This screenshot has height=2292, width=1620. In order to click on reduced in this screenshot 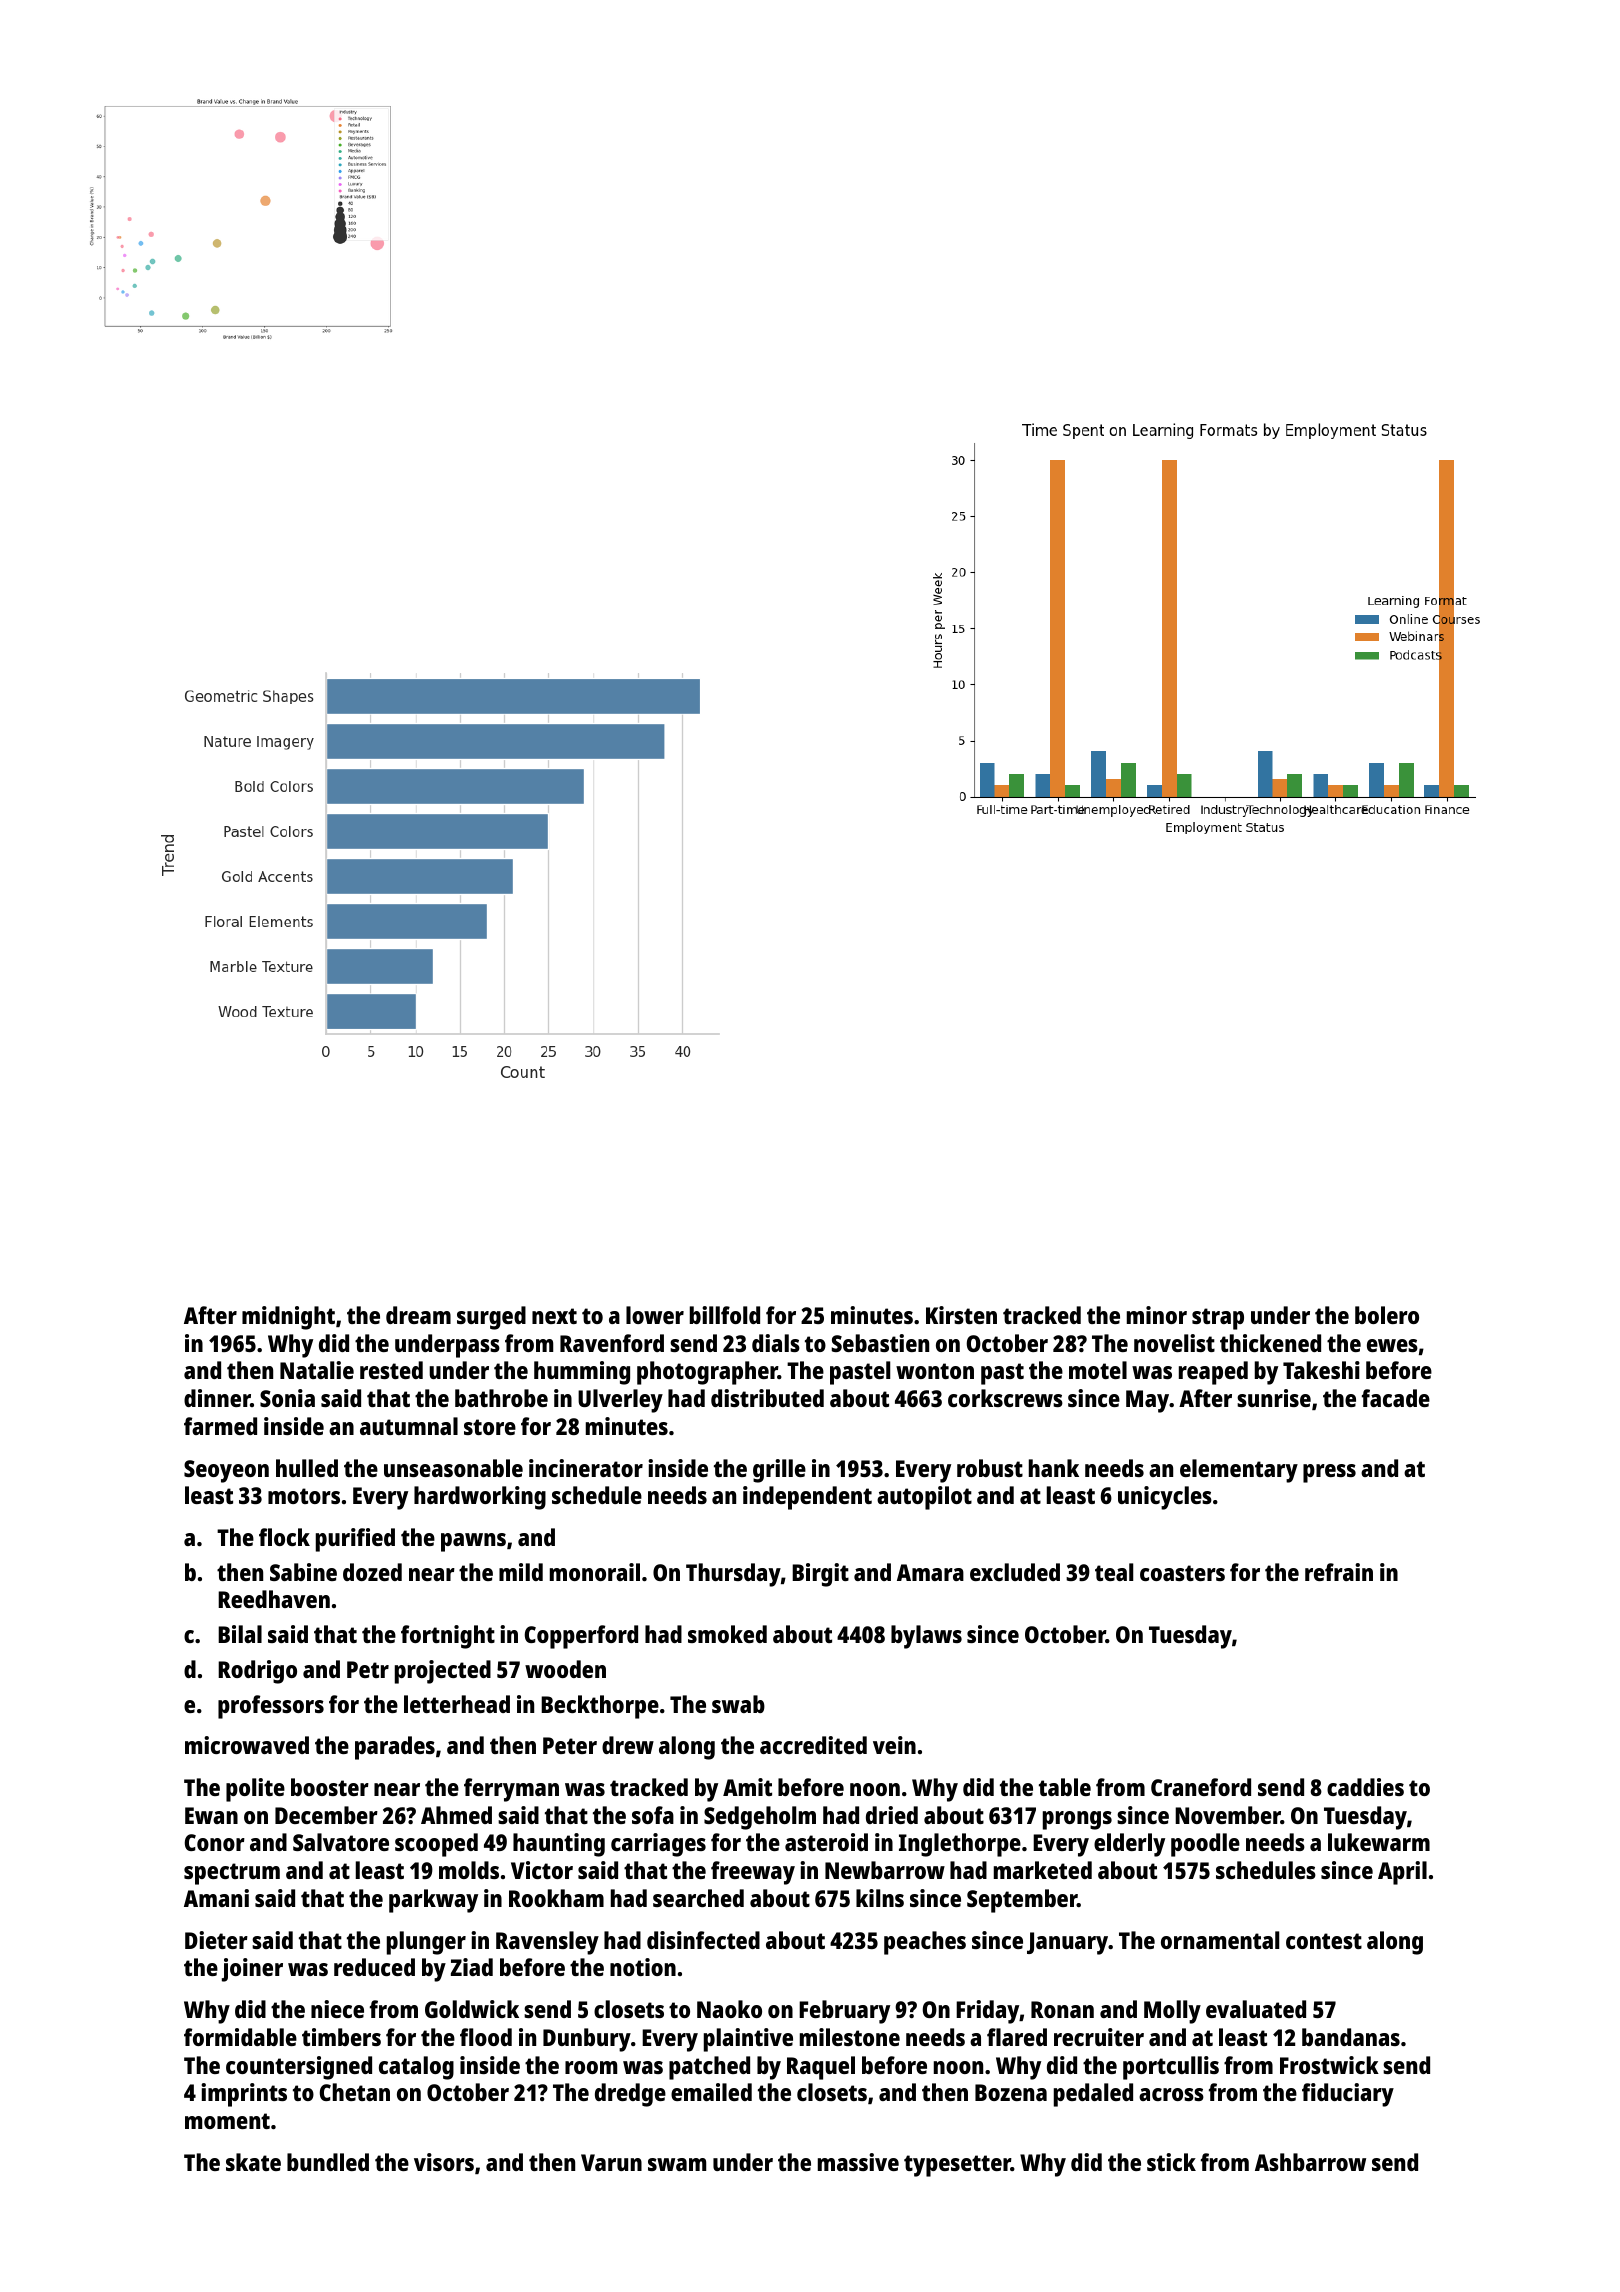, I will do `click(374, 1967)`.
